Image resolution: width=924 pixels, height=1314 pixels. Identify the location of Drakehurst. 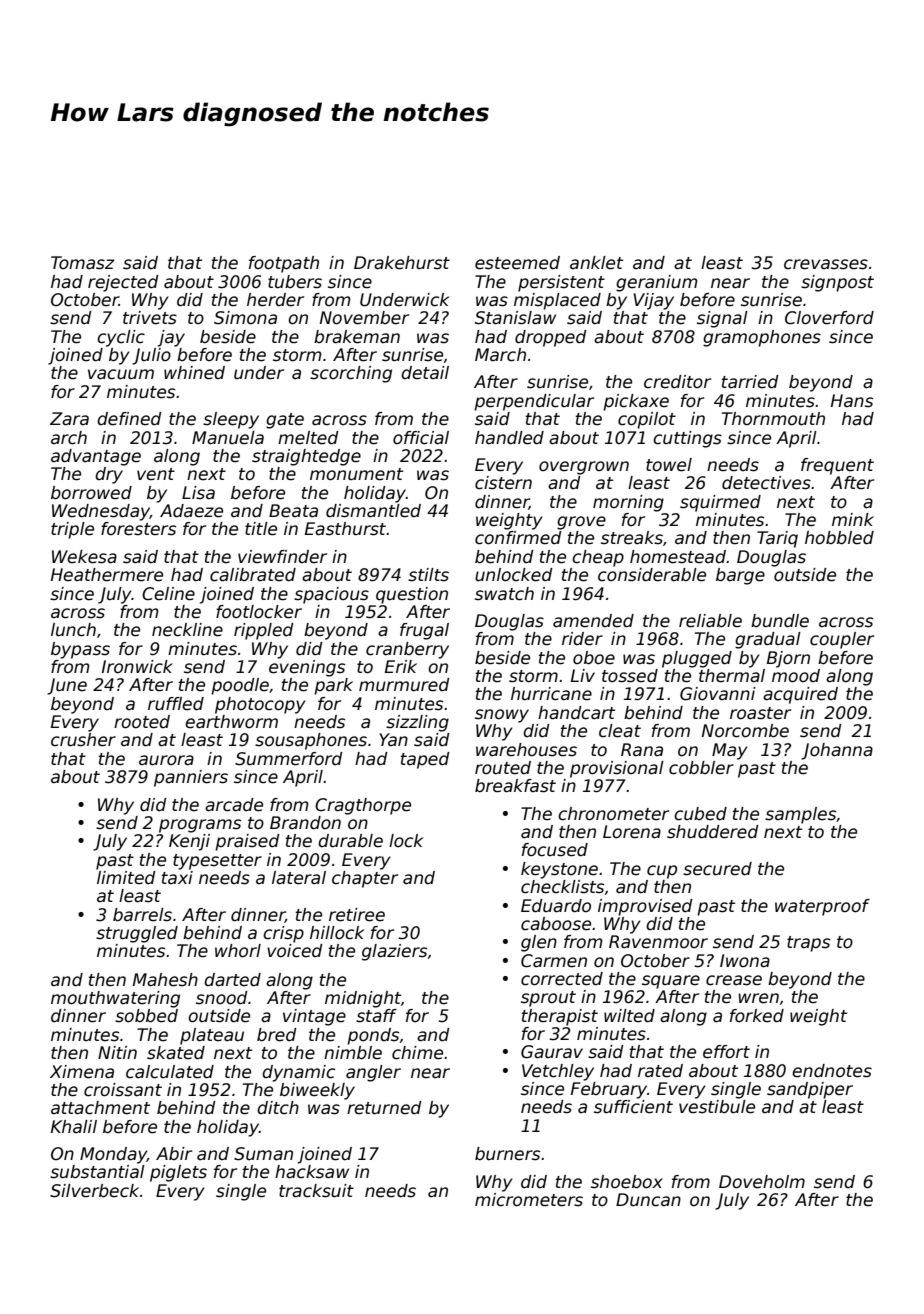
(402, 263).
